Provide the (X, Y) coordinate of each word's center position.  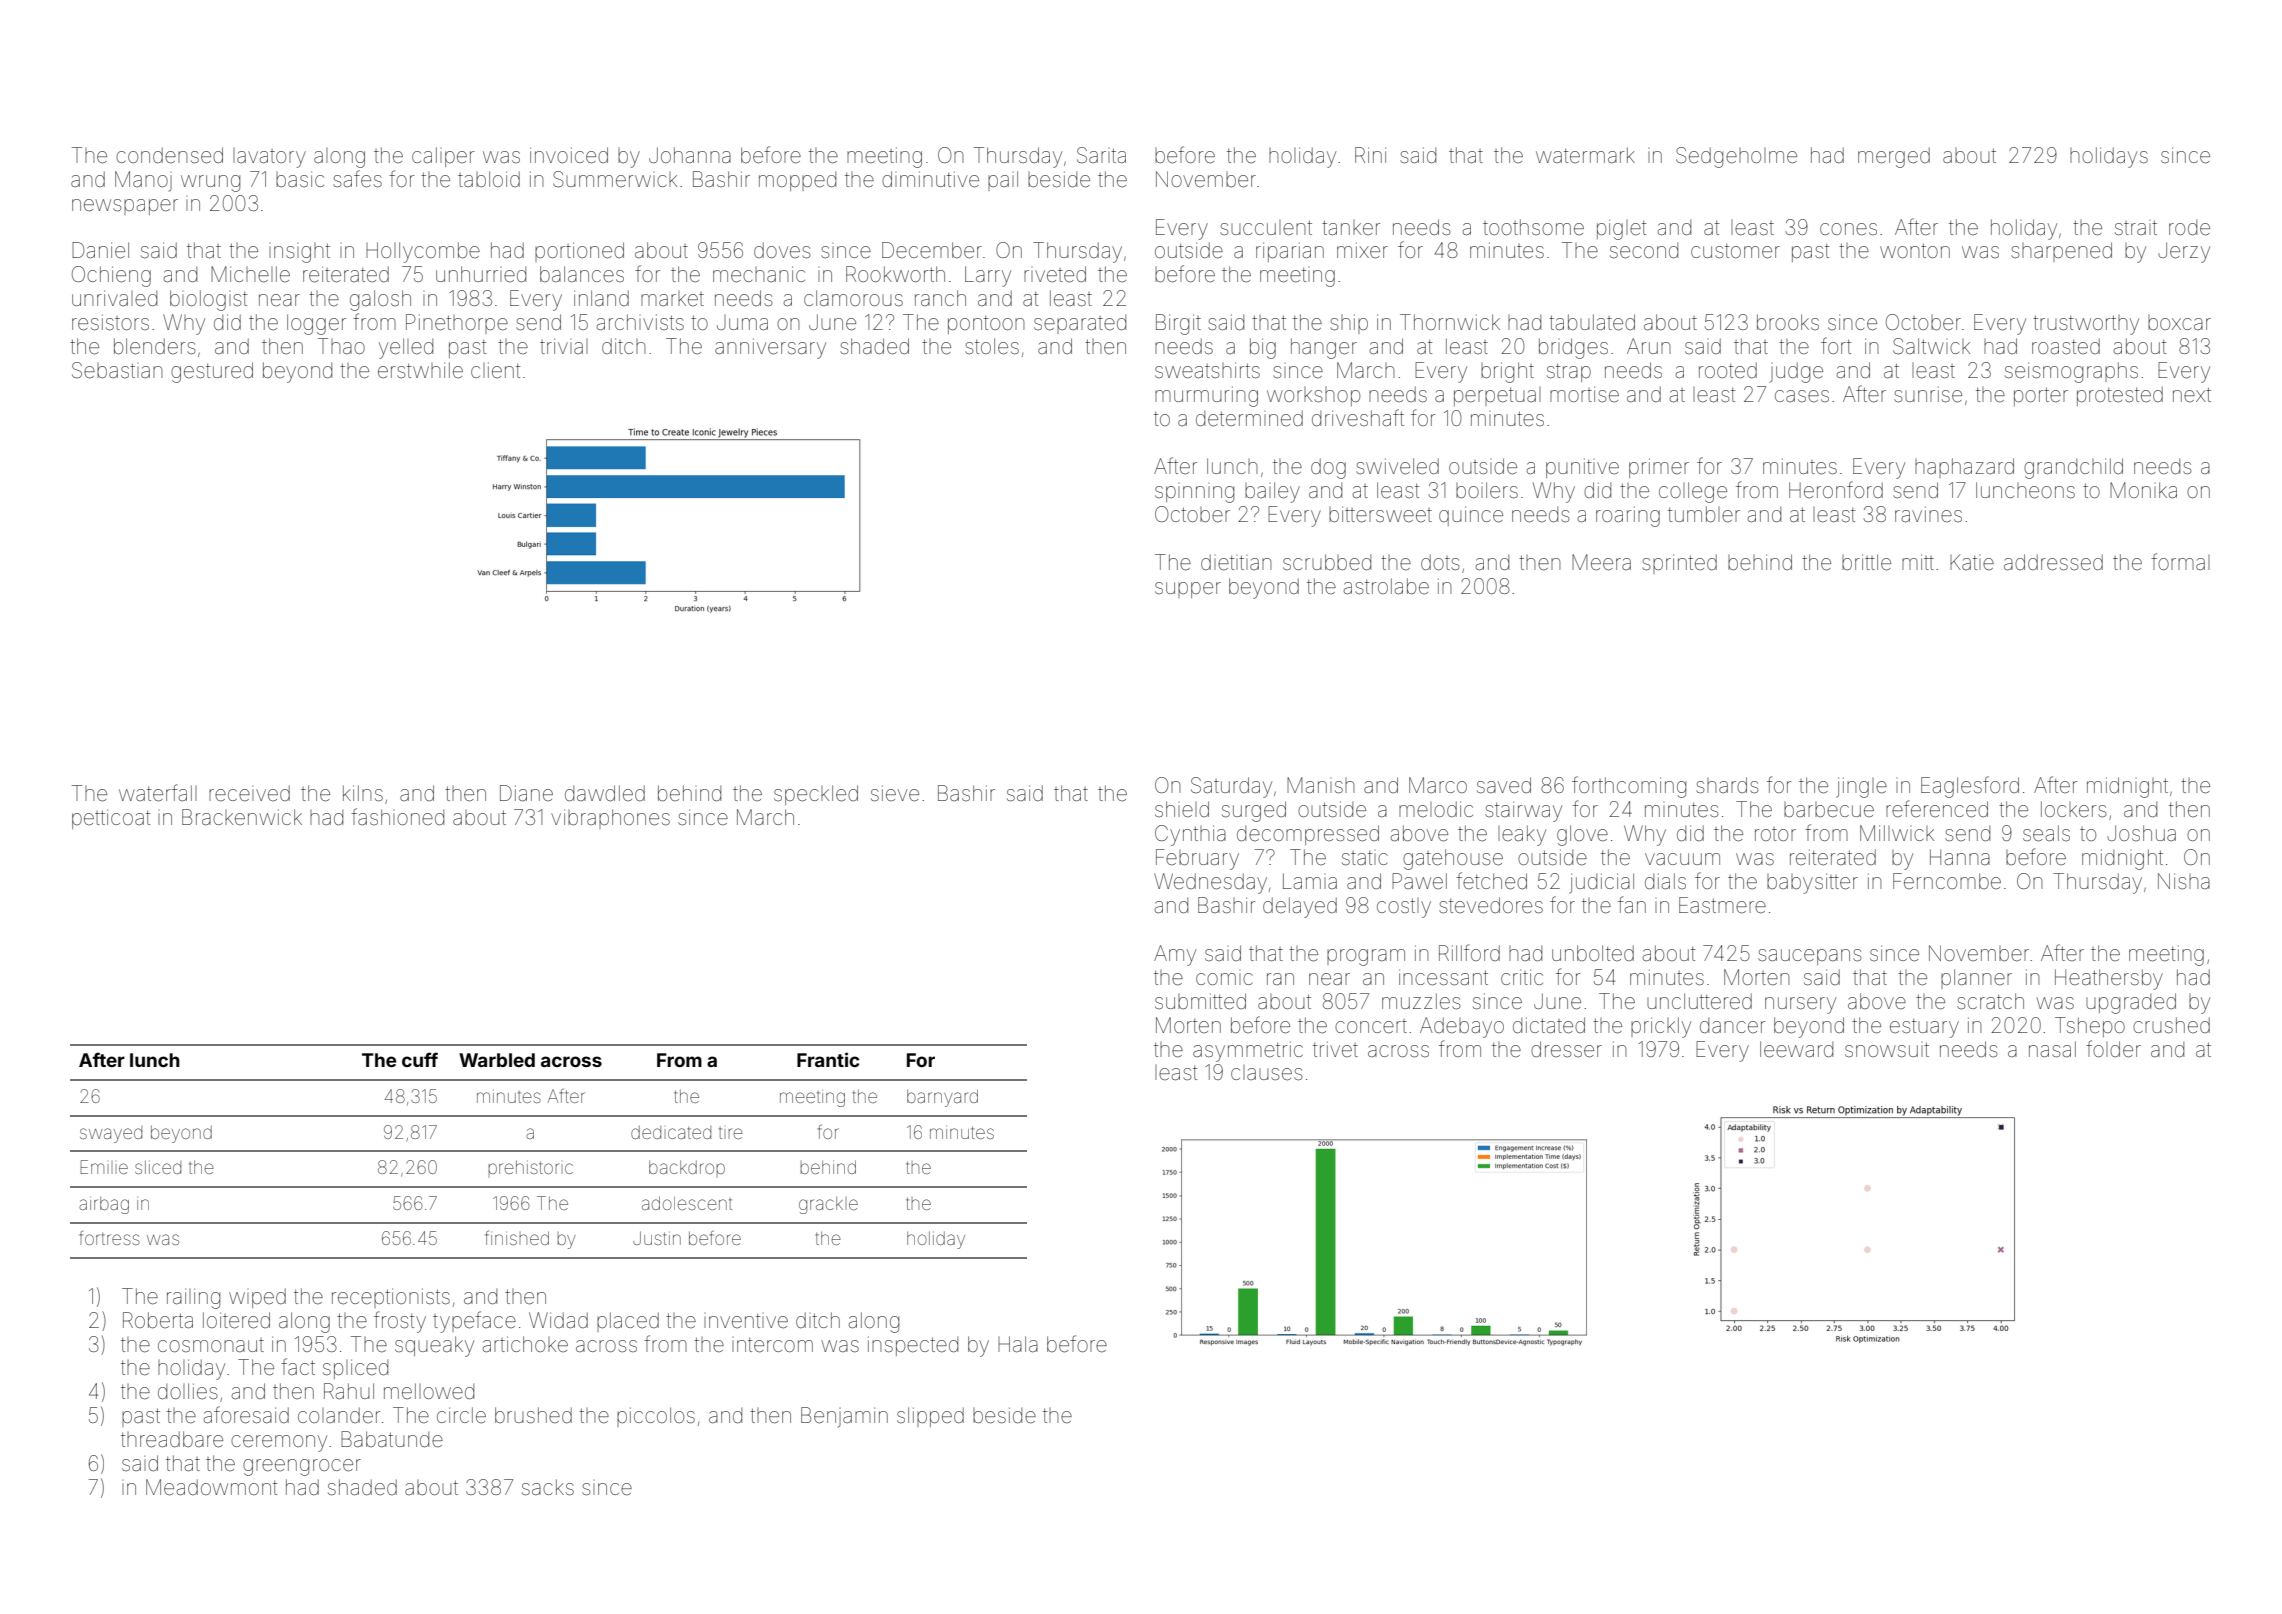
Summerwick (615, 179)
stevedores (1491, 905)
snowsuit (1887, 1049)
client (495, 370)
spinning (1194, 494)
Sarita (1101, 155)
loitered (236, 1320)
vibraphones (610, 819)
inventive (746, 1321)
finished (517, 1238)
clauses (1266, 1073)
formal (2180, 561)
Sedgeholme (1736, 157)
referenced (1937, 809)
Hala (1018, 1344)
